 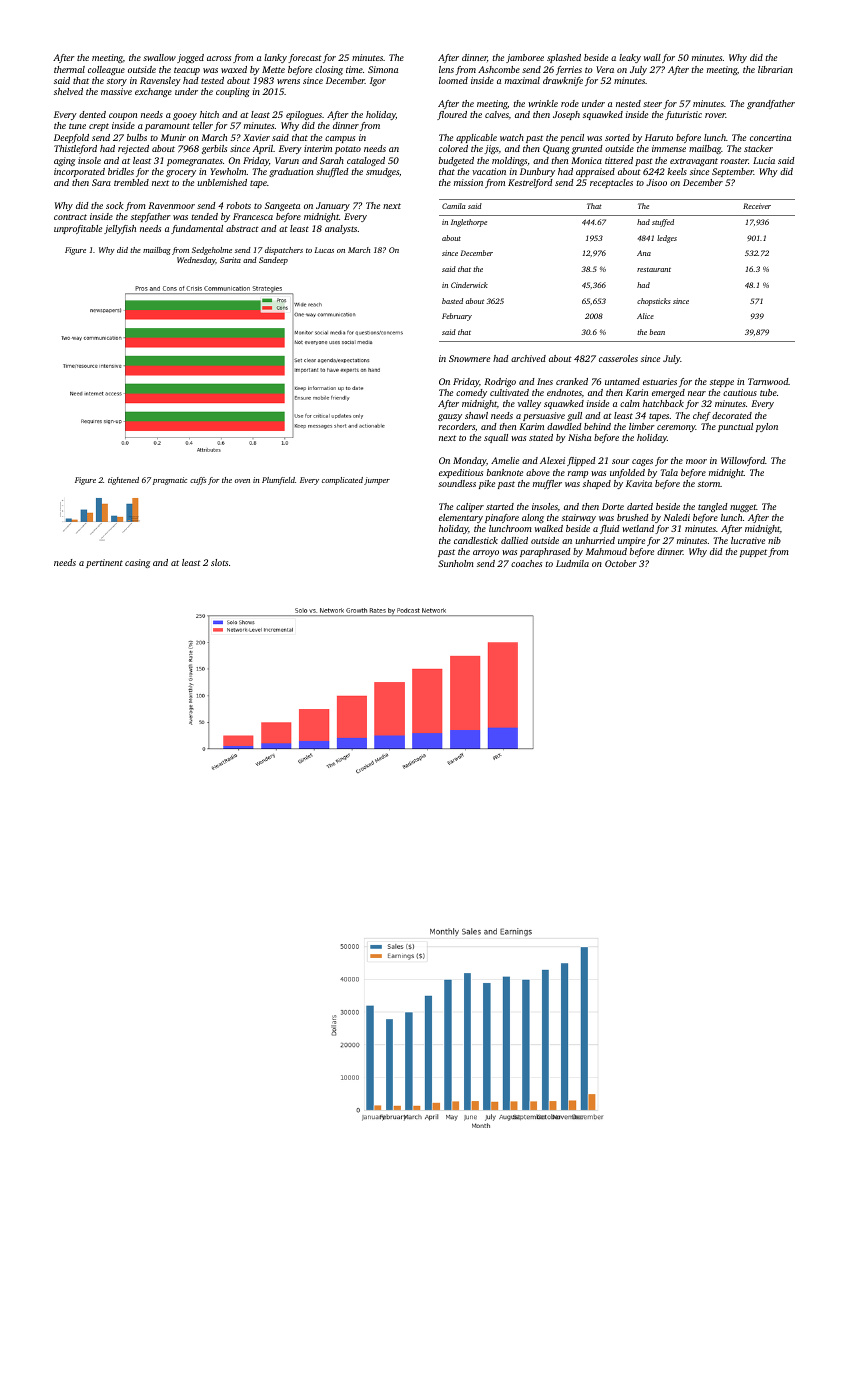 What do you see at coordinates (753, 553) in the screenshot?
I see `puppet` at bounding box center [753, 553].
